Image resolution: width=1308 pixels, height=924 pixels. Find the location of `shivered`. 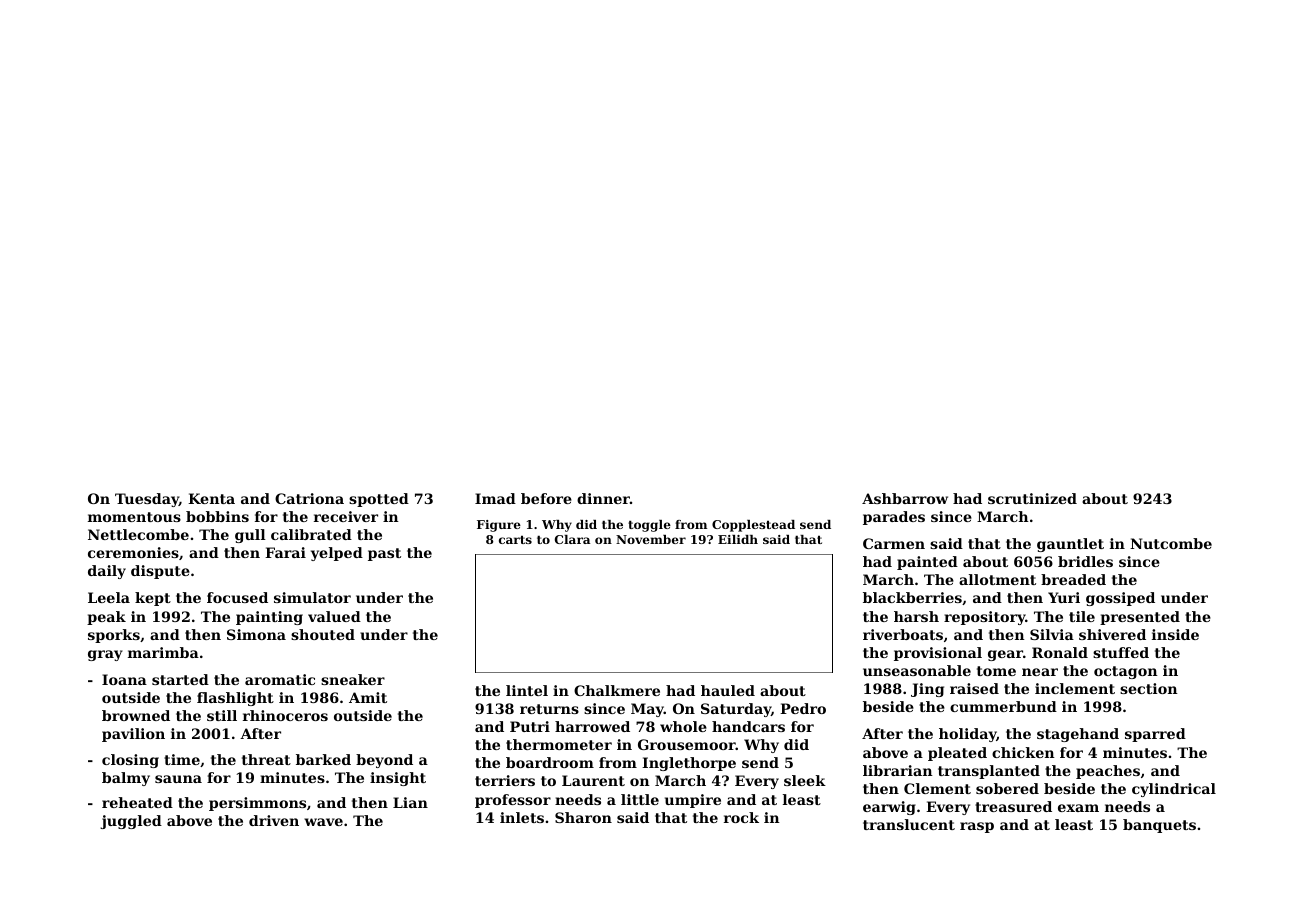

shivered is located at coordinates (1112, 634).
